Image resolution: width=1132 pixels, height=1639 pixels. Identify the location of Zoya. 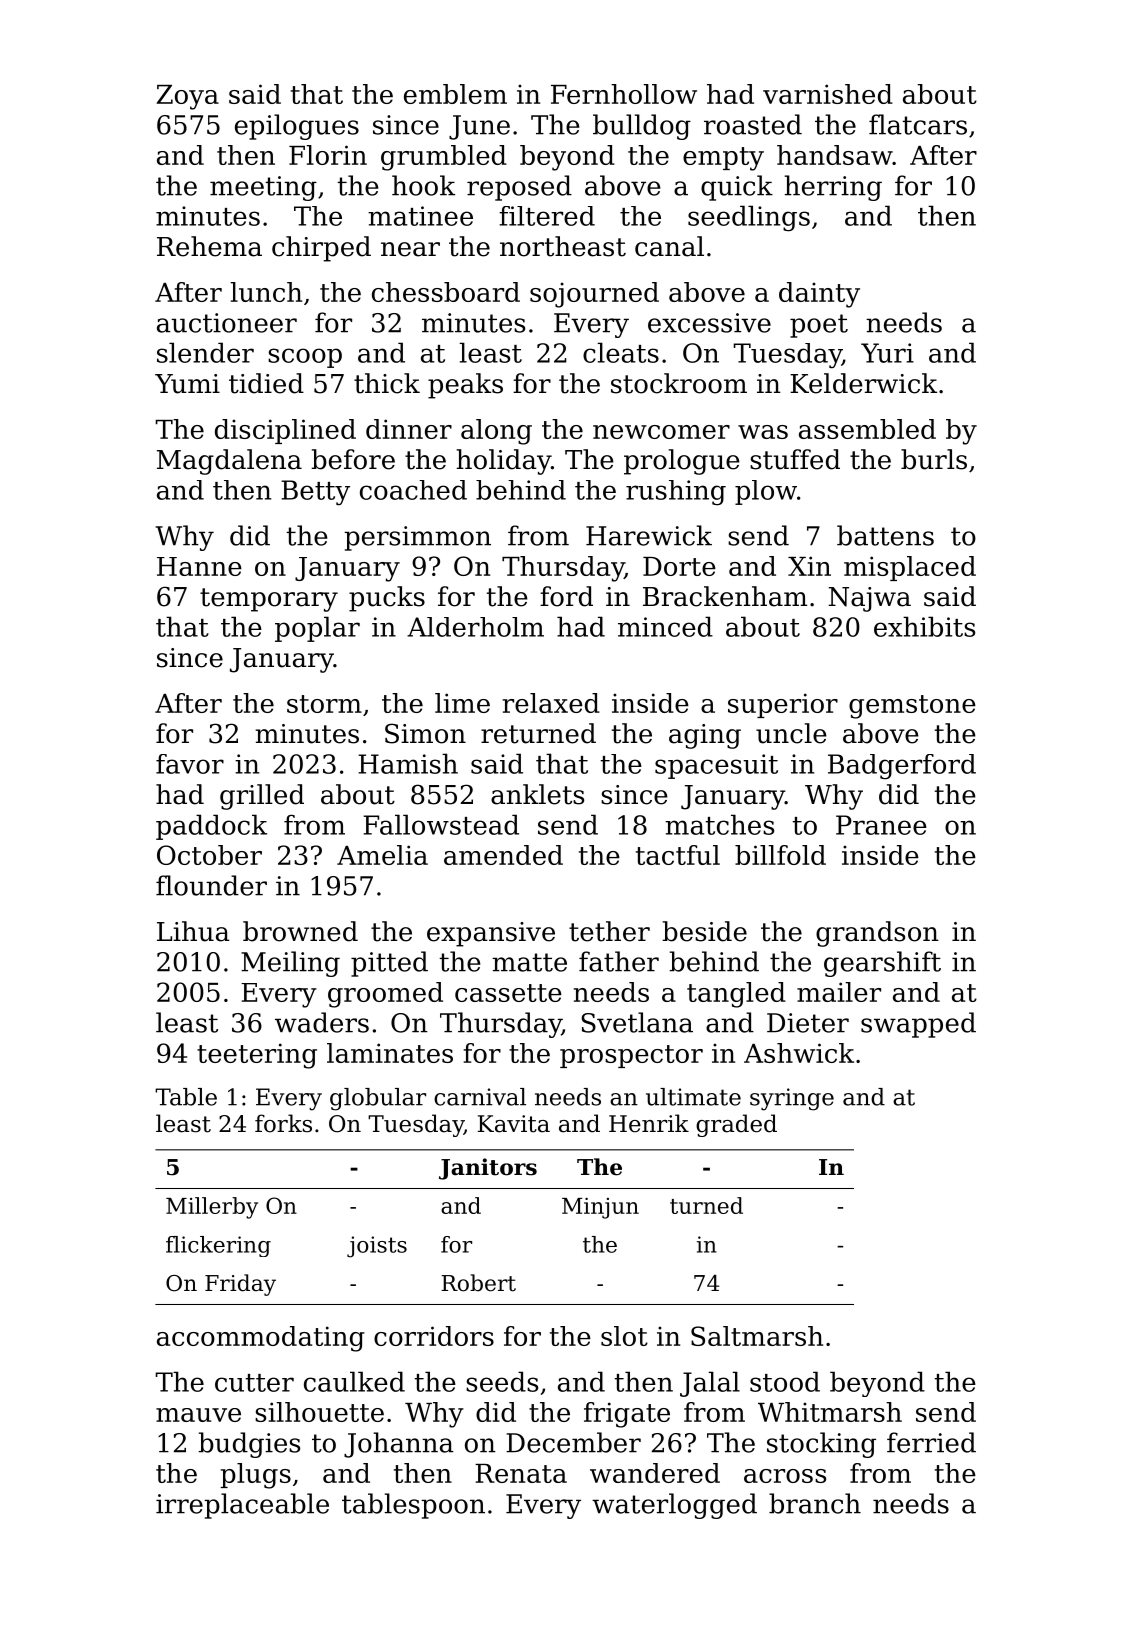
(188, 97).
